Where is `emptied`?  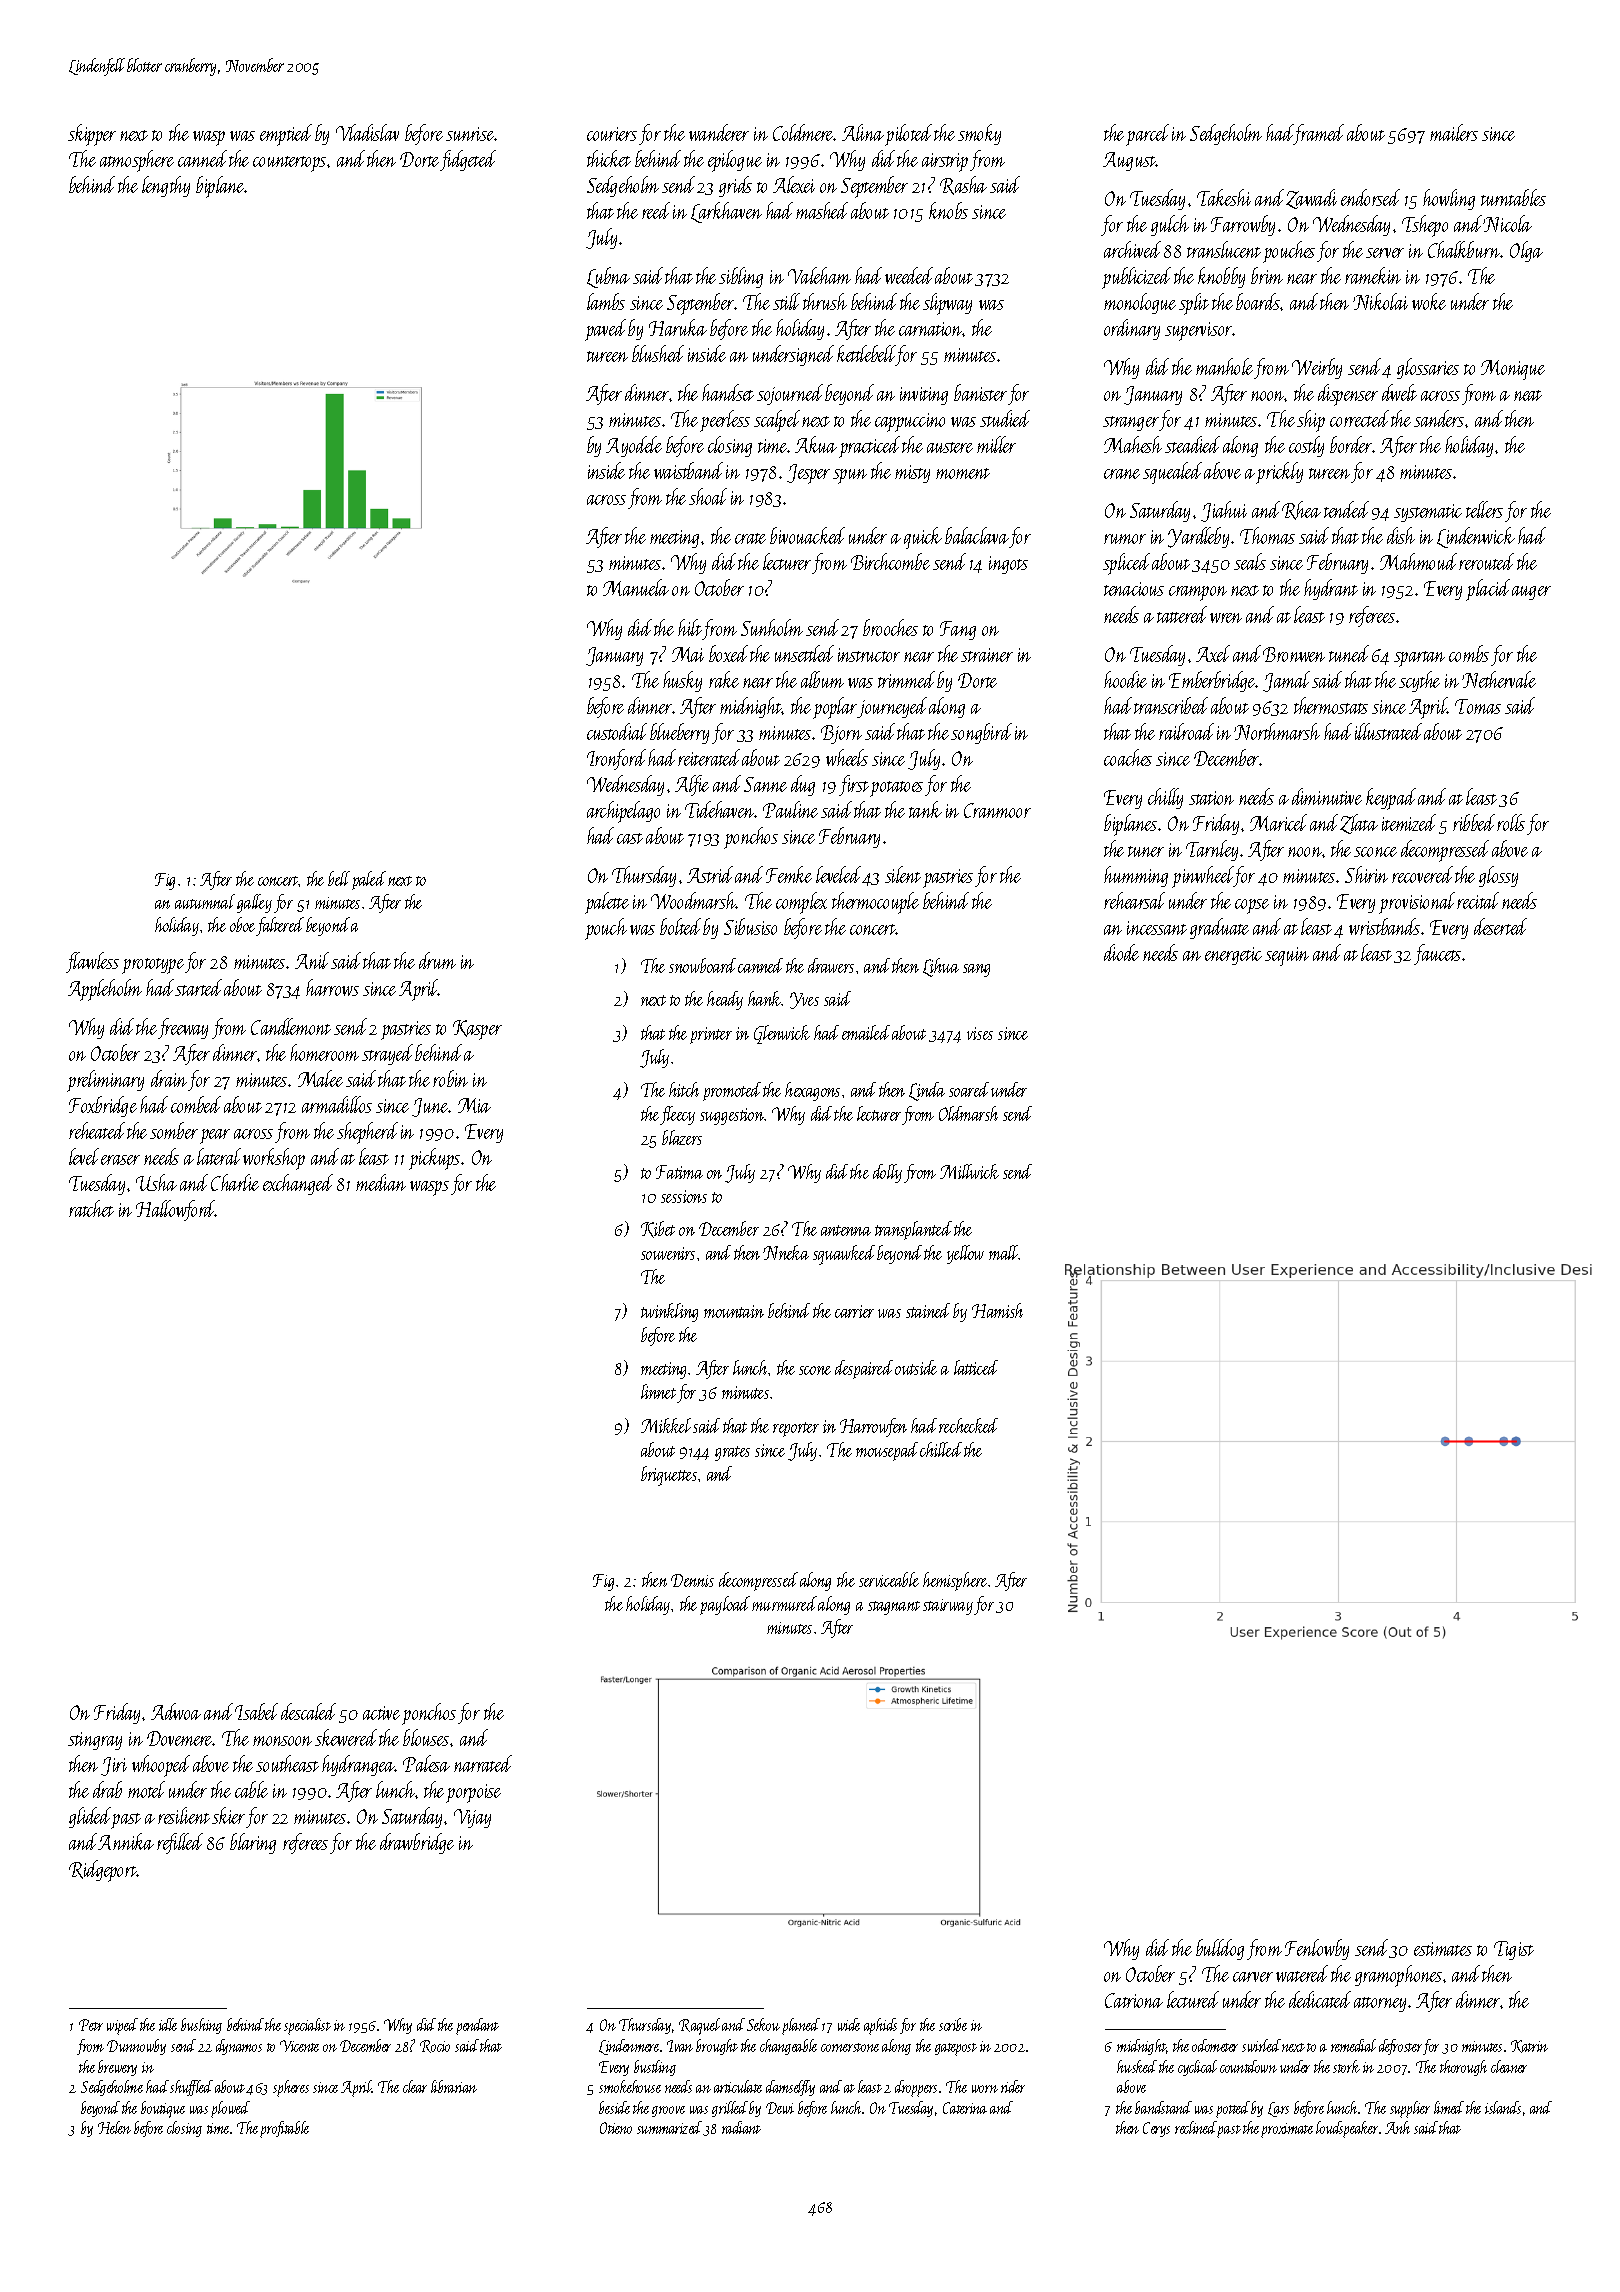 emptied is located at coordinates (286, 135).
